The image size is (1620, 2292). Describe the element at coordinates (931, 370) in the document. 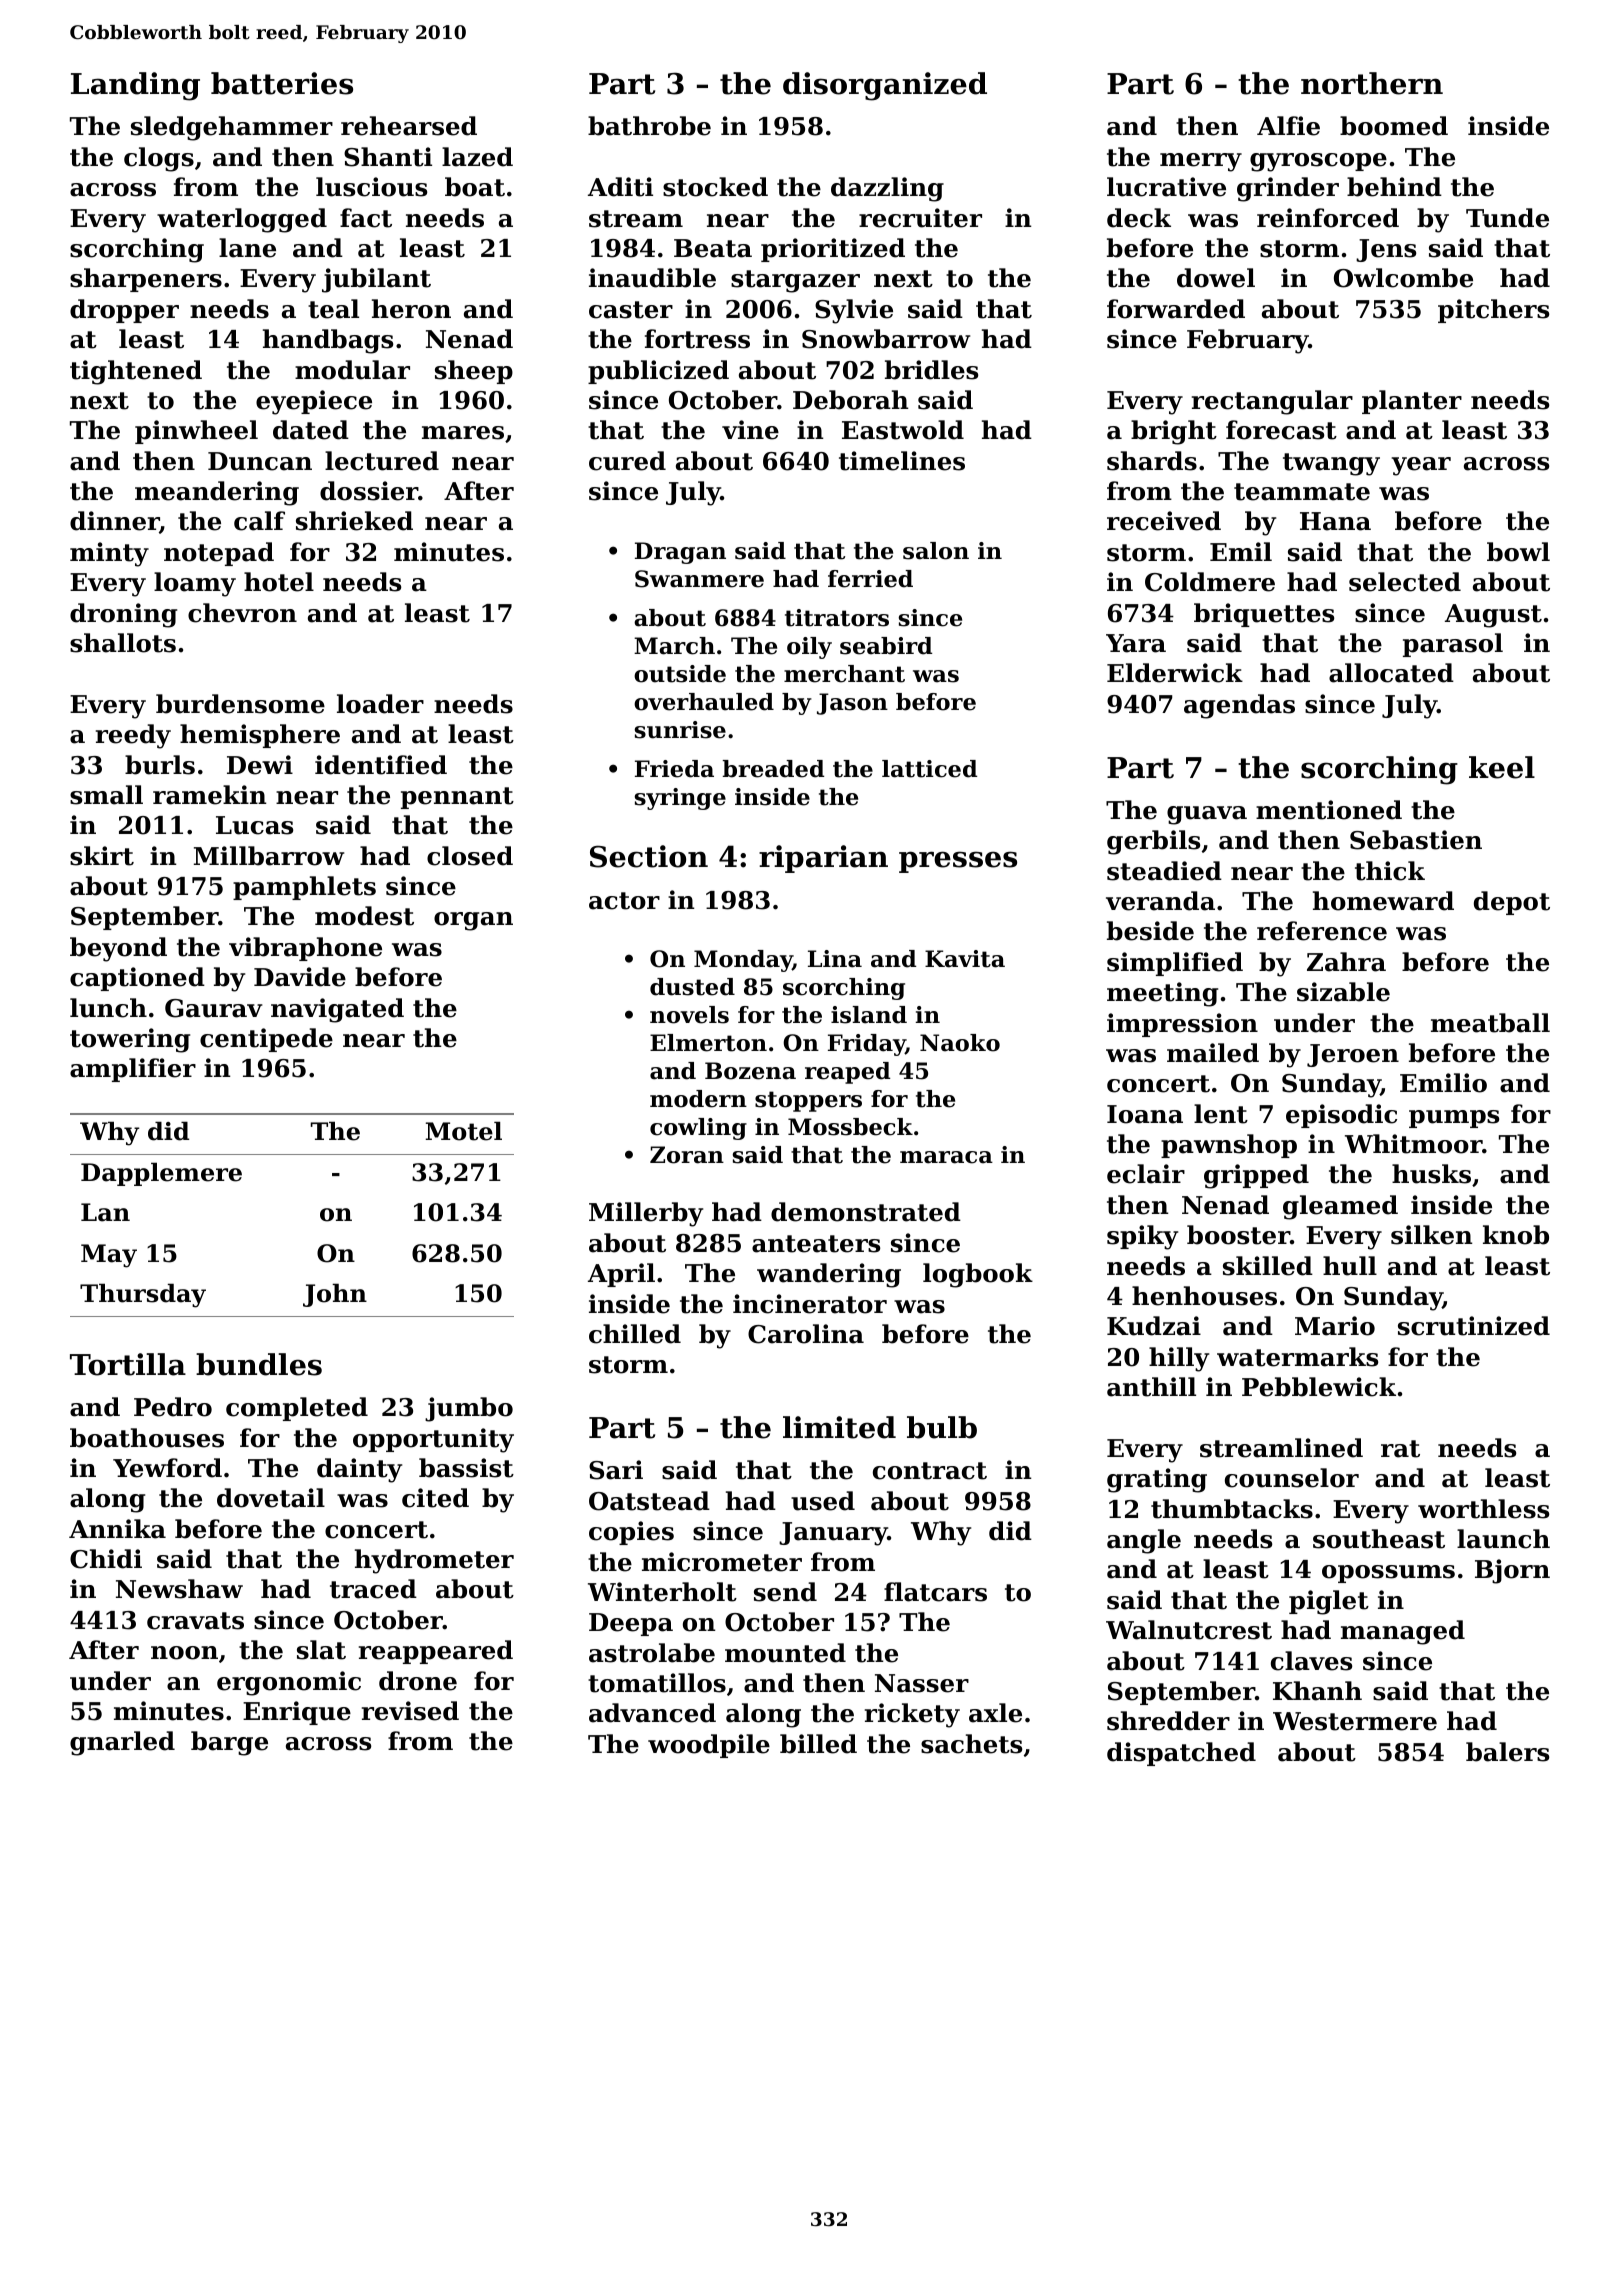

I see `bridles` at that location.
